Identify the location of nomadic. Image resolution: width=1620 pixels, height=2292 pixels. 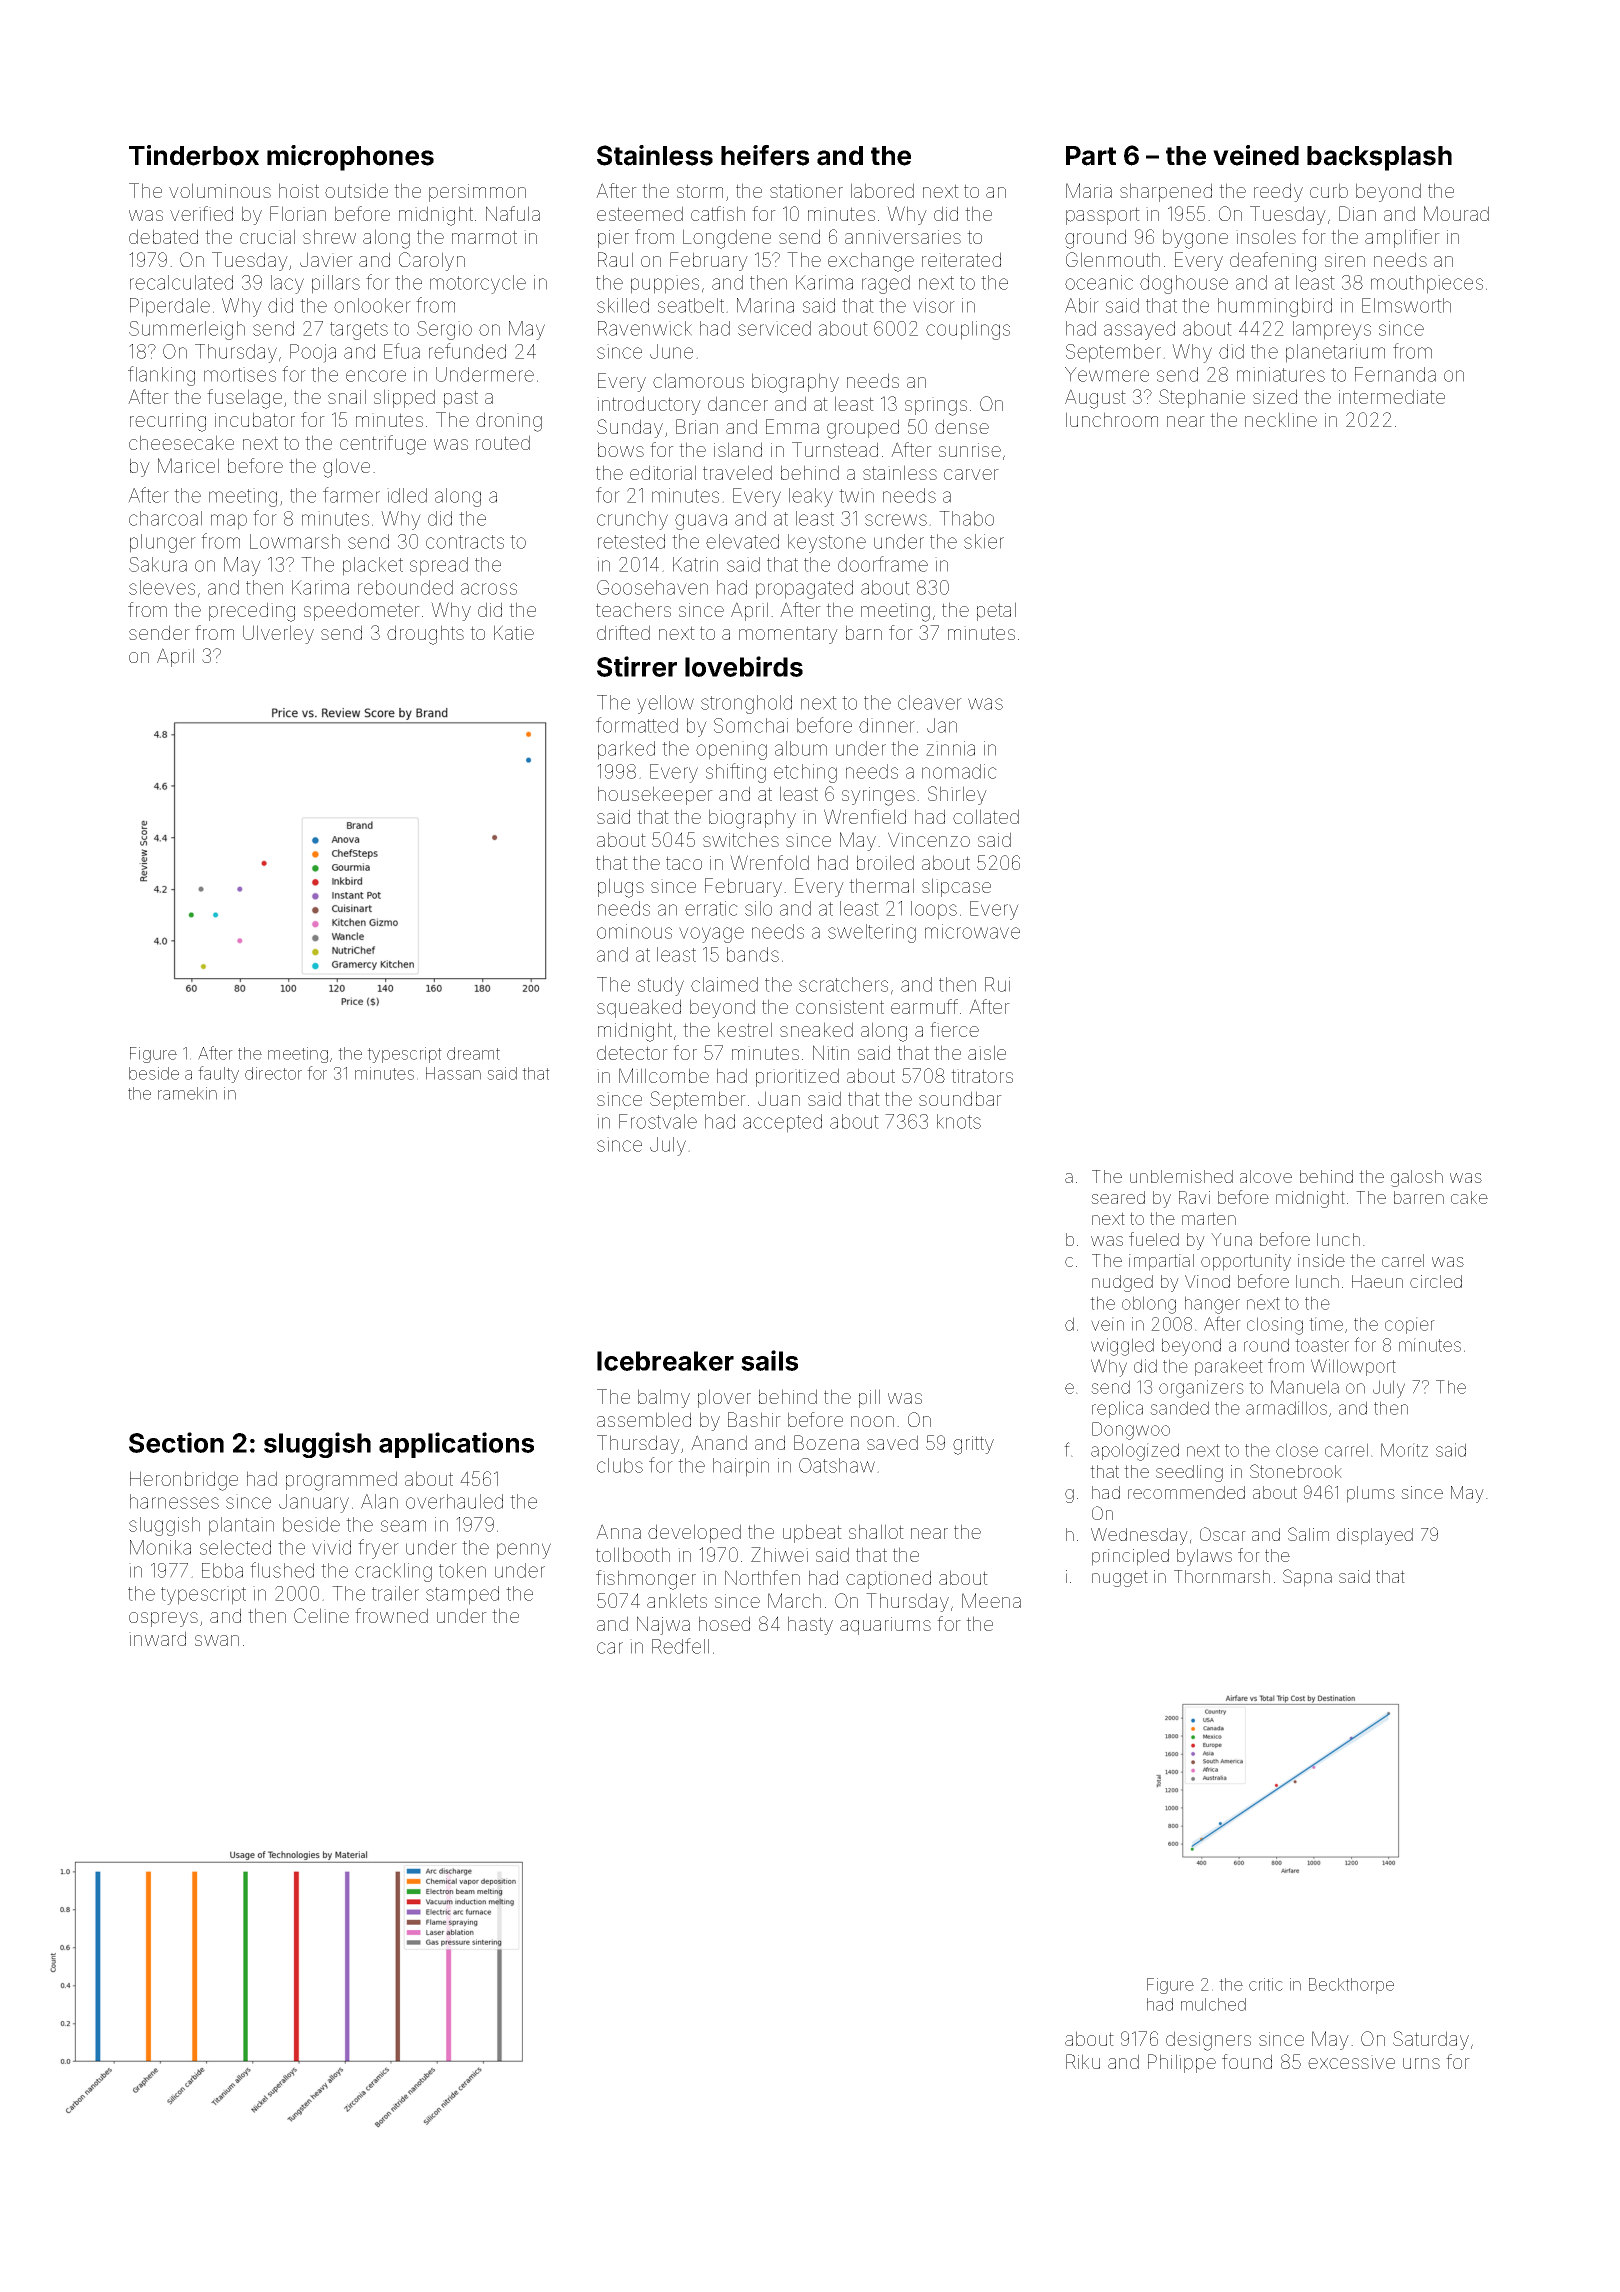
(959, 771).
